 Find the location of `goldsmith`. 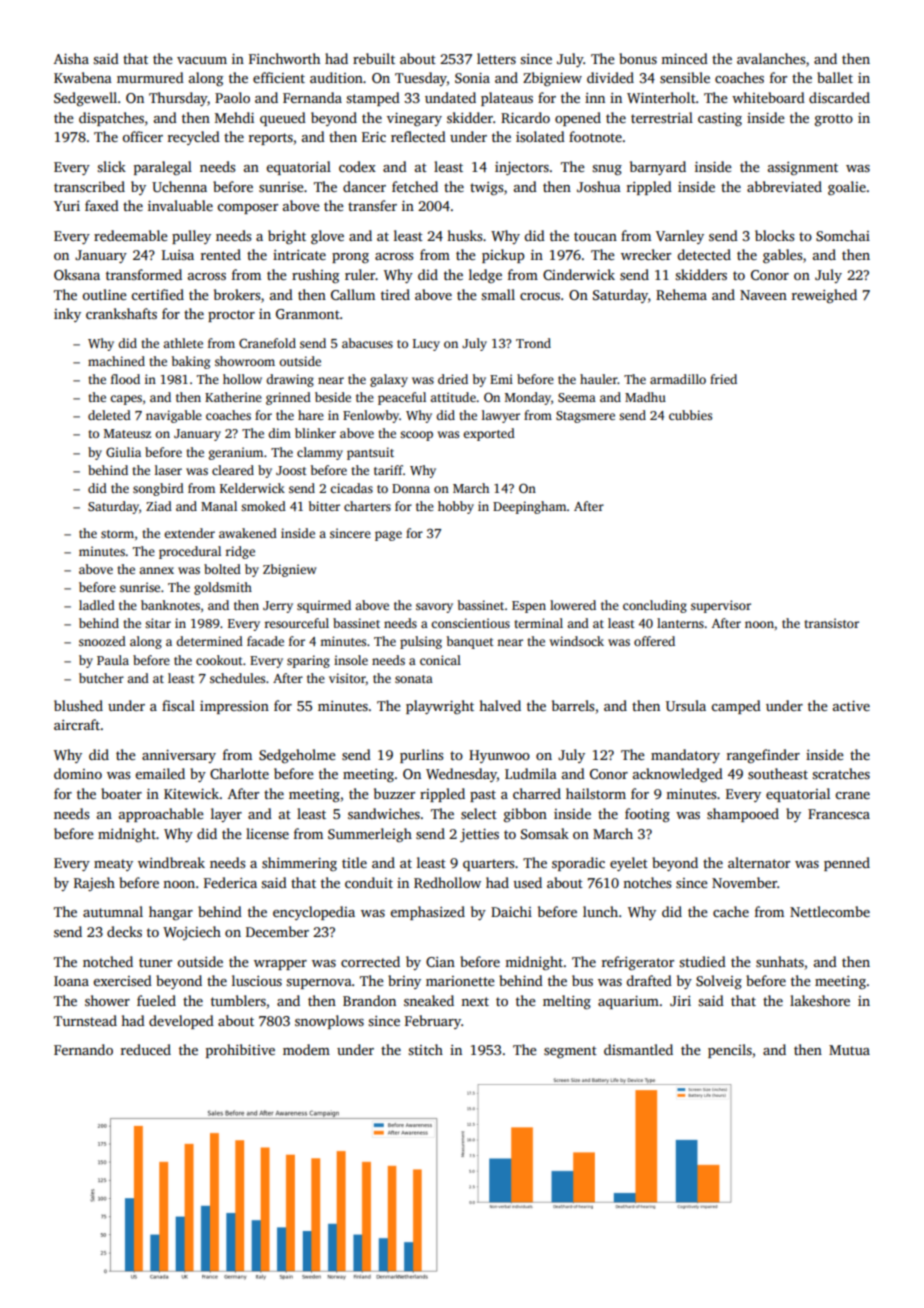

goldsmith is located at coordinates (223, 588).
